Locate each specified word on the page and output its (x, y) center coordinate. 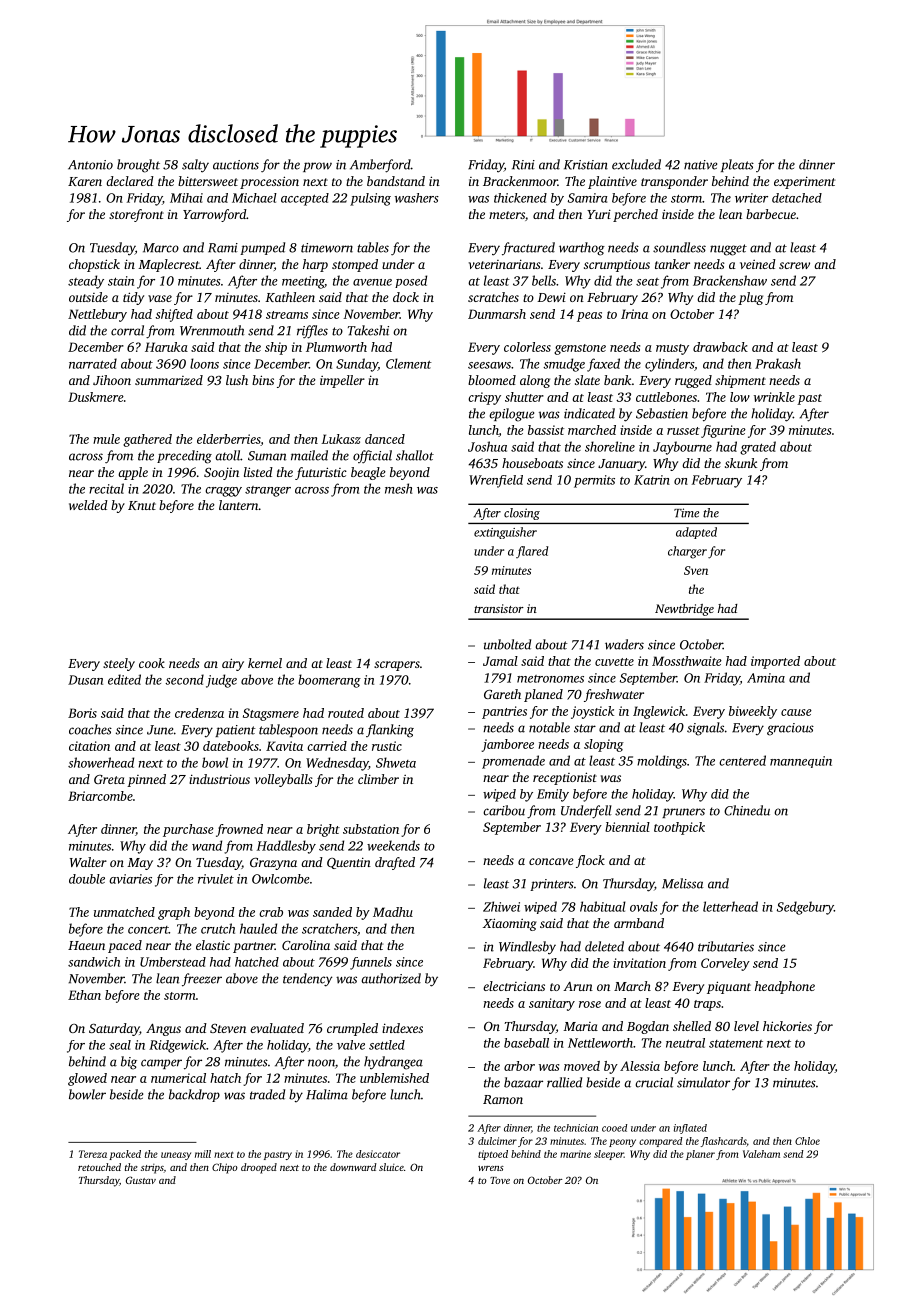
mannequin (801, 762)
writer (751, 198)
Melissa (682, 883)
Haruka (166, 347)
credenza (199, 713)
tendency (307, 980)
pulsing (370, 199)
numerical (178, 1078)
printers (552, 885)
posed (411, 281)
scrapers (397, 666)
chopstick (94, 265)
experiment (804, 182)
